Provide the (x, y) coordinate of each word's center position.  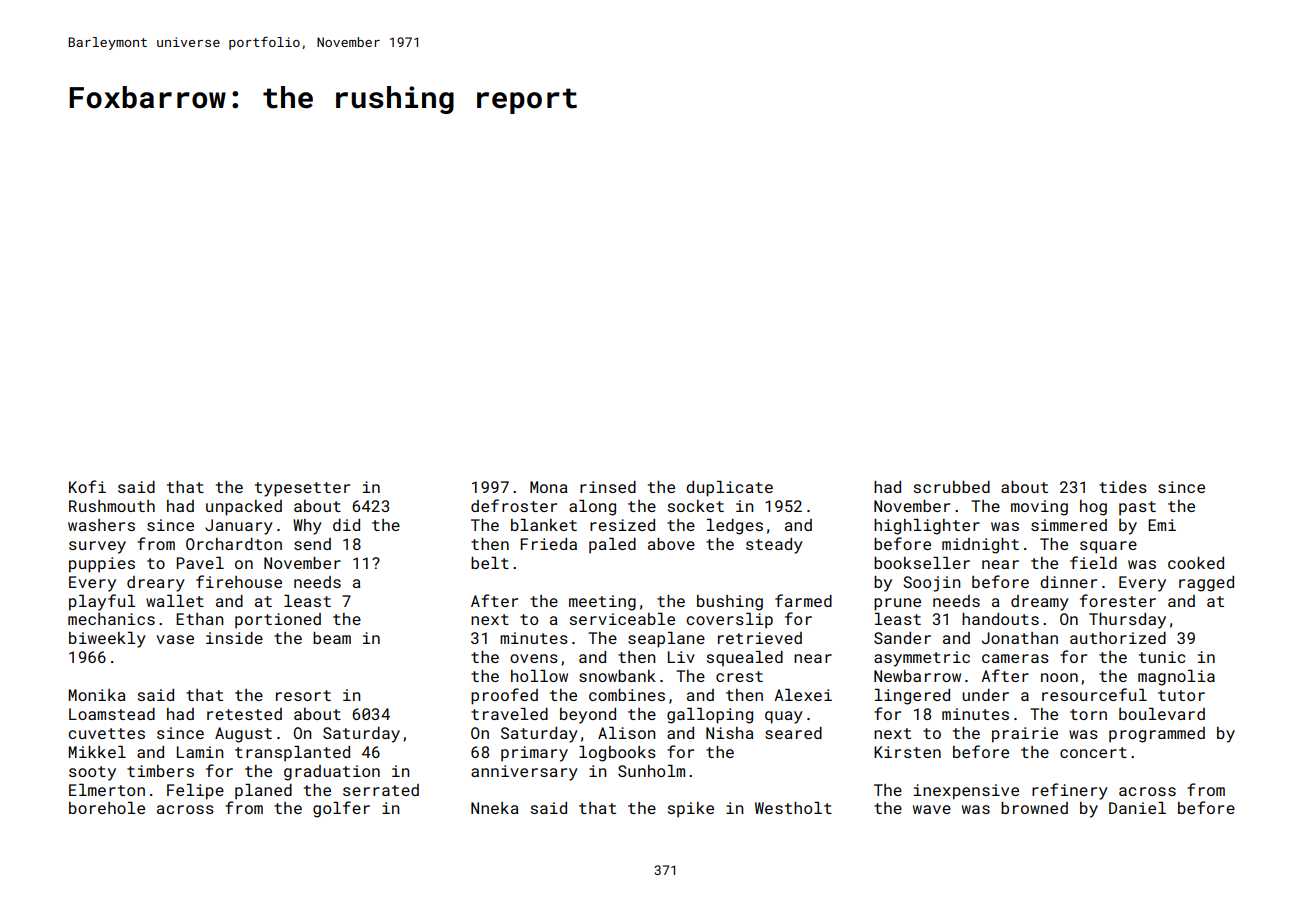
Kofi (87, 486)
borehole (107, 808)
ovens (534, 658)
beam (332, 638)
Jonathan (1020, 638)
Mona (548, 487)
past (1137, 508)
